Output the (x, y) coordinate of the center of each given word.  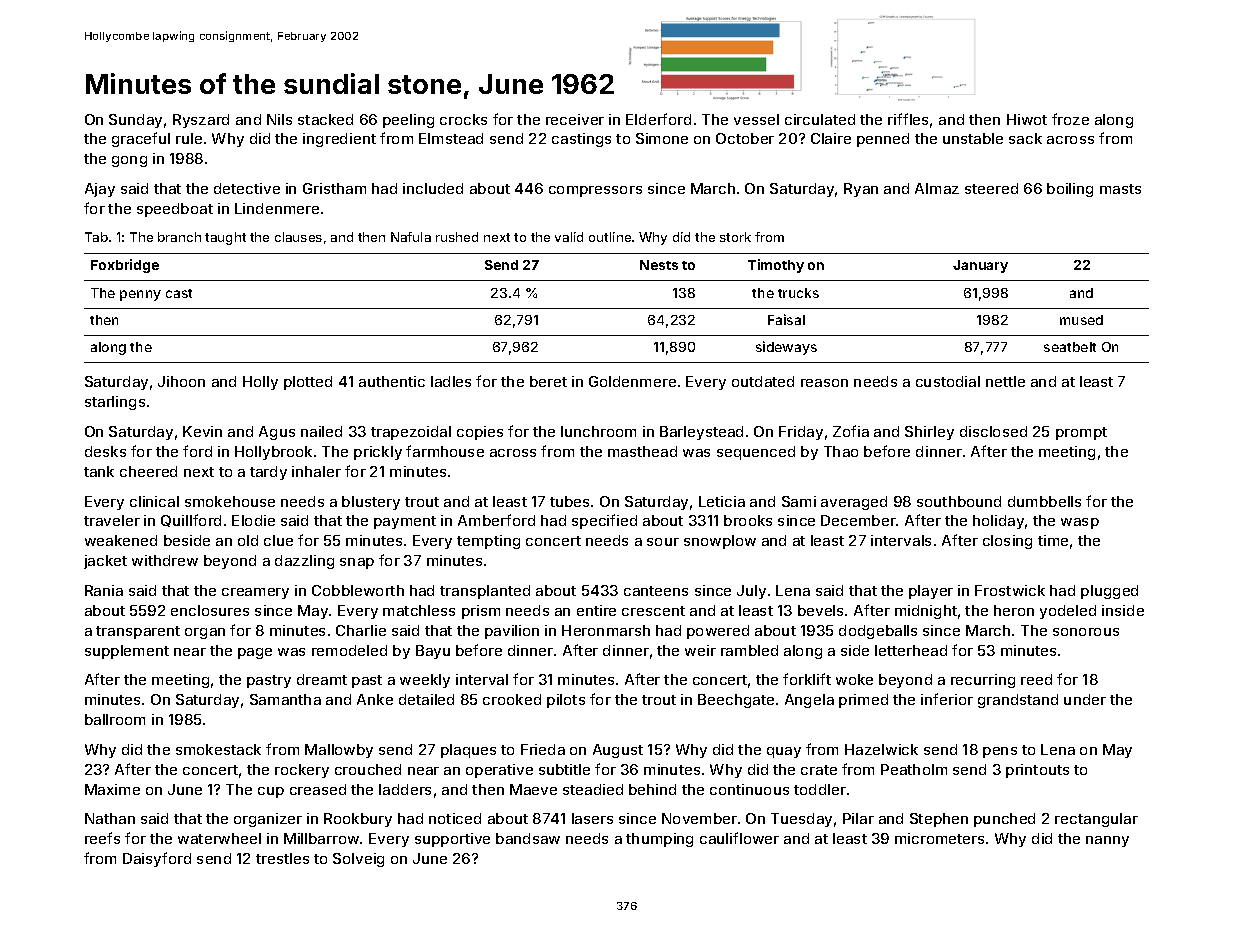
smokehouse (230, 501)
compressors (595, 191)
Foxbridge (125, 266)
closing (1007, 542)
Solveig (358, 860)
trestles (282, 858)
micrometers (939, 838)
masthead (642, 451)
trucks (798, 293)
